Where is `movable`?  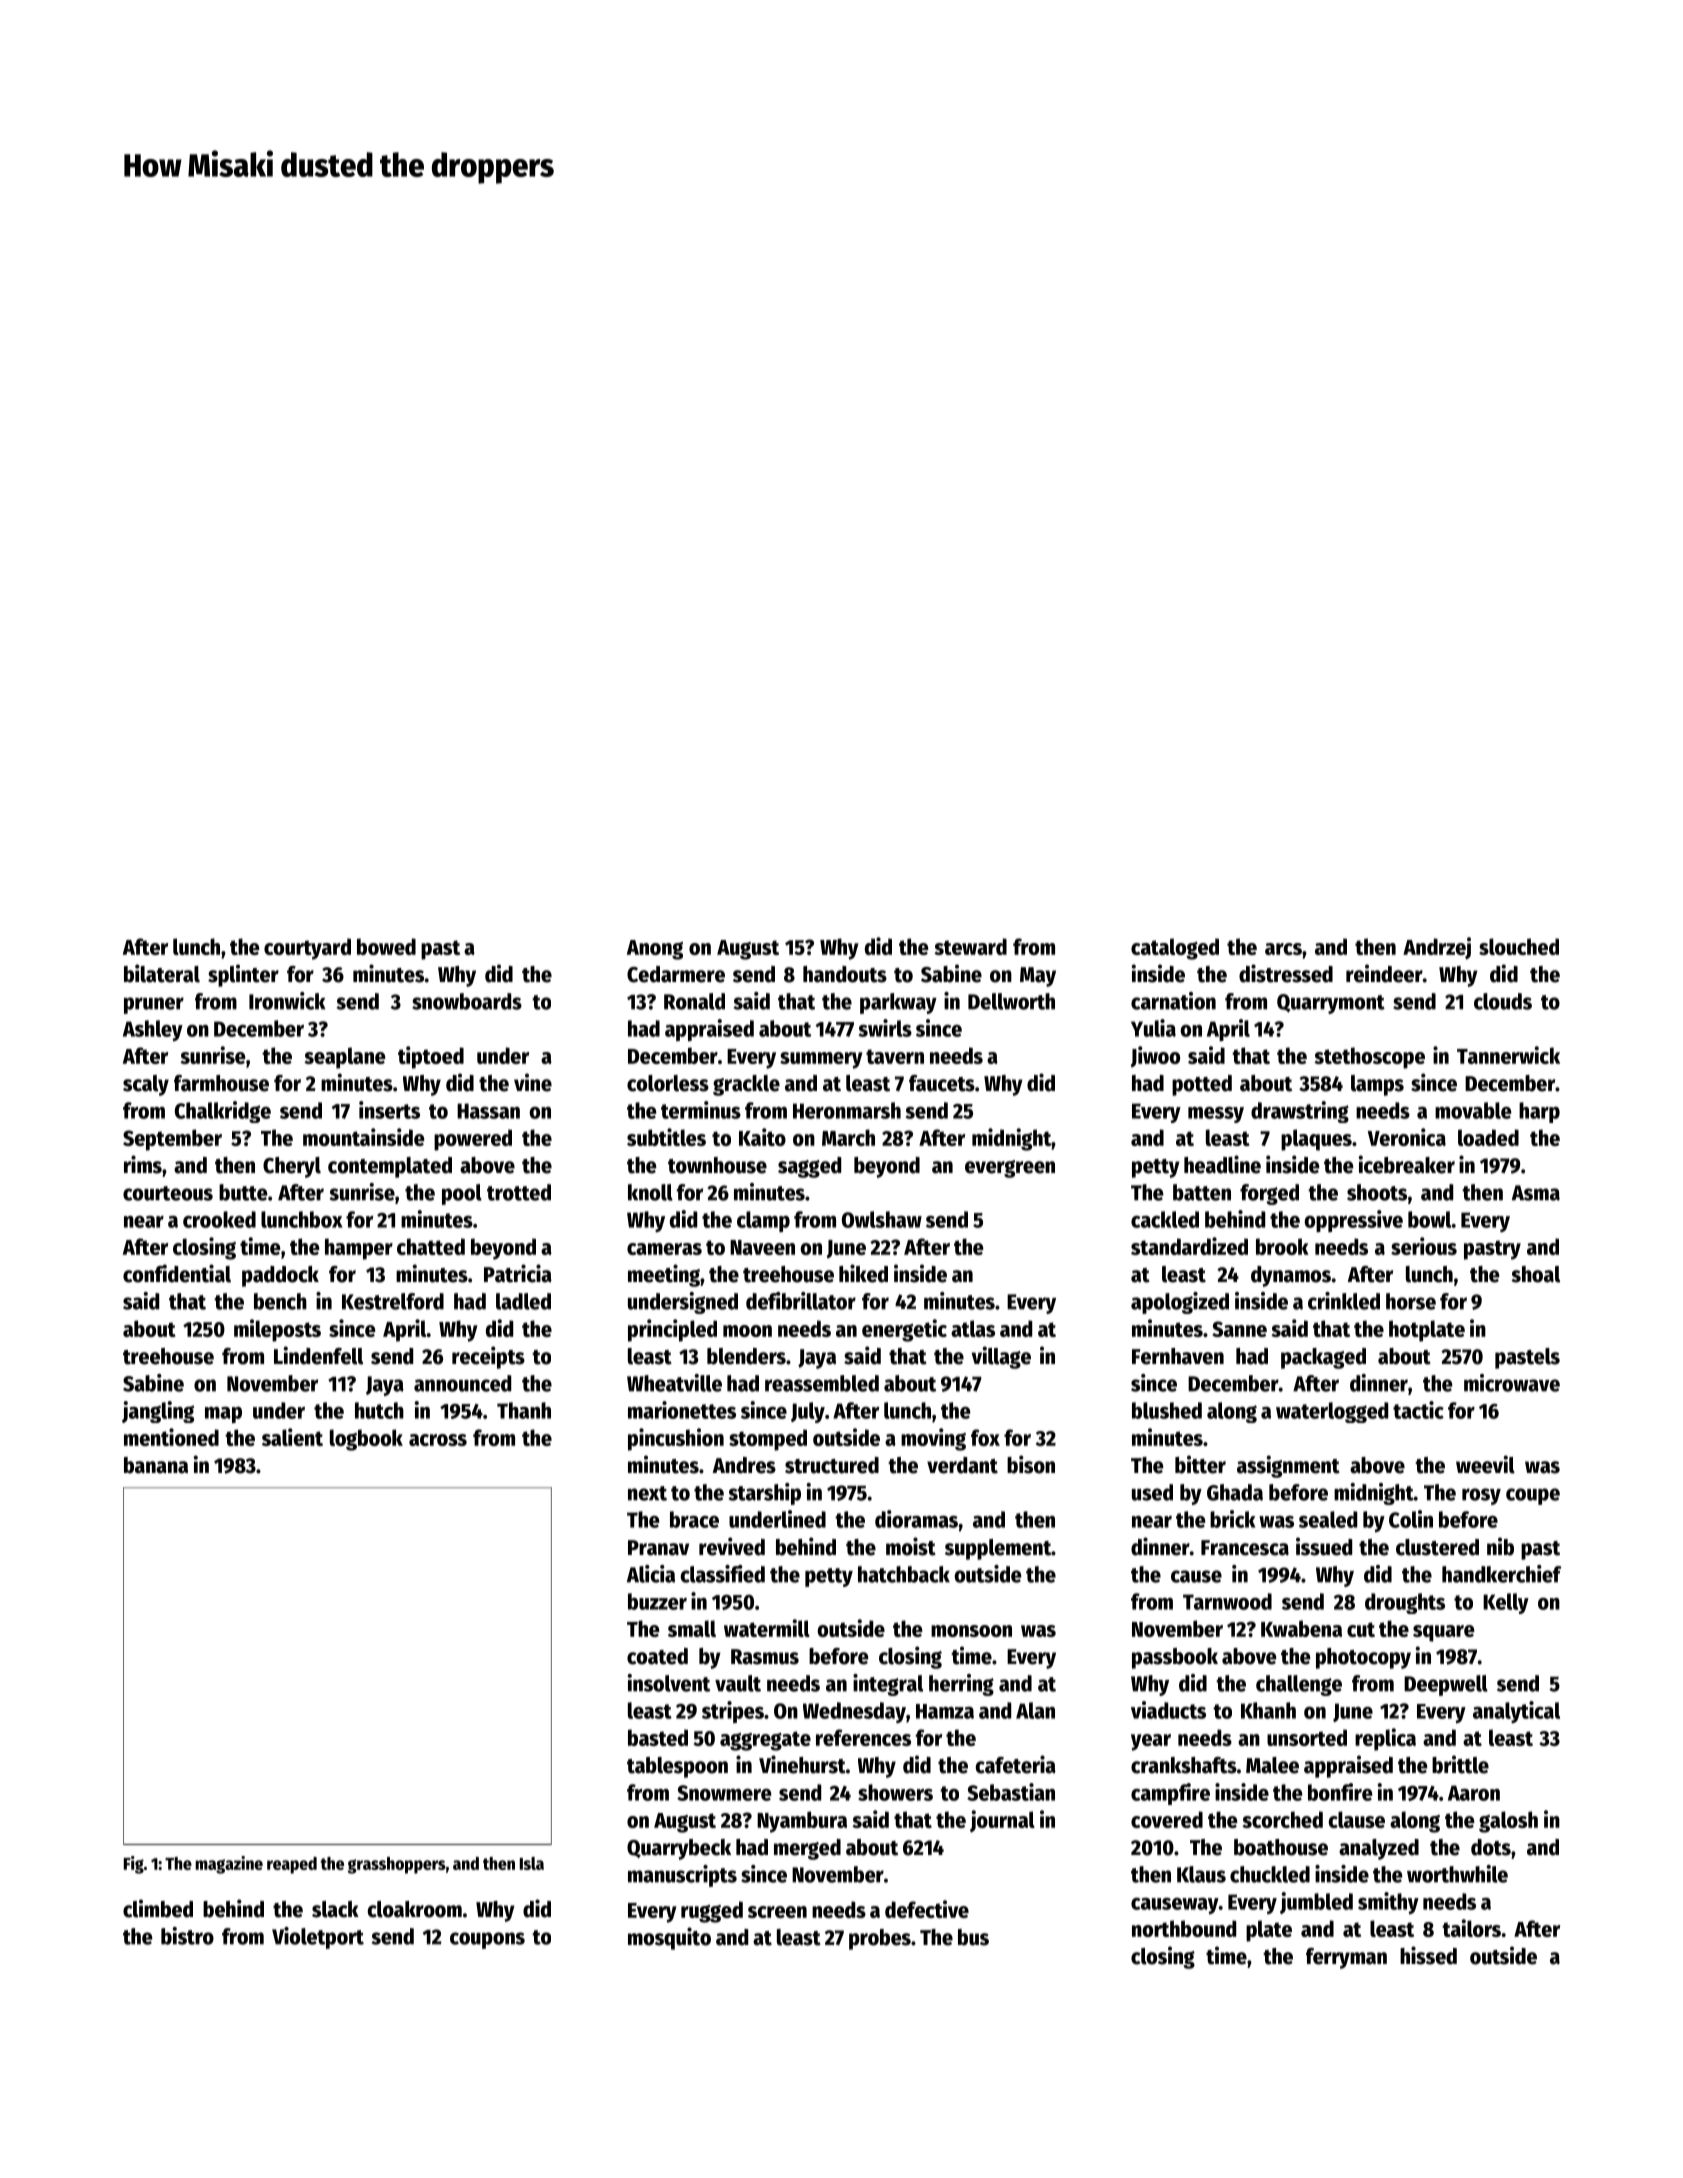
movable is located at coordinates (1473, 1110).
